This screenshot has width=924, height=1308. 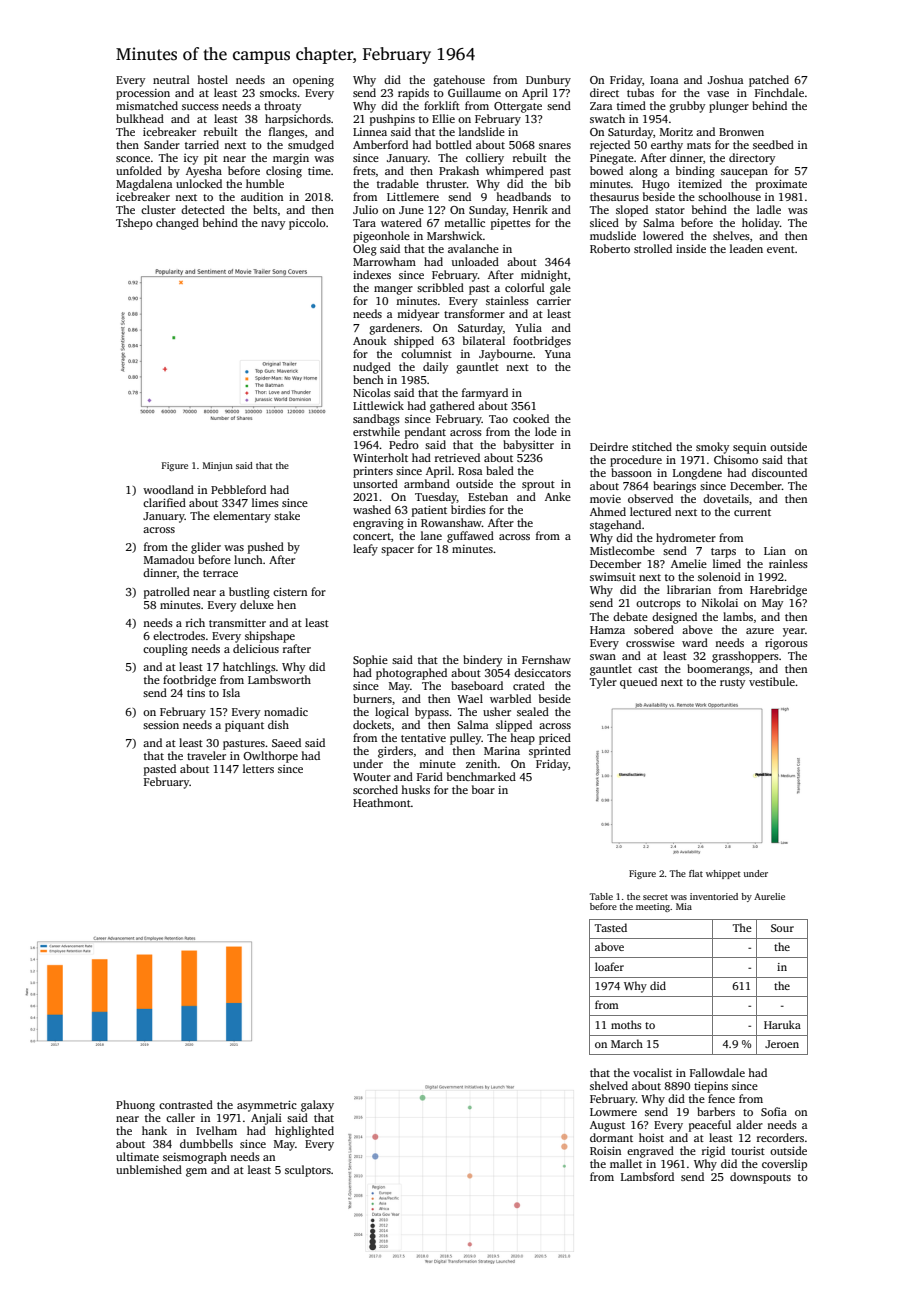 What do you see at coordinates (267, 1106) in the screenshot?
I see `asymmetric` at bounding box center [267, 1106].
